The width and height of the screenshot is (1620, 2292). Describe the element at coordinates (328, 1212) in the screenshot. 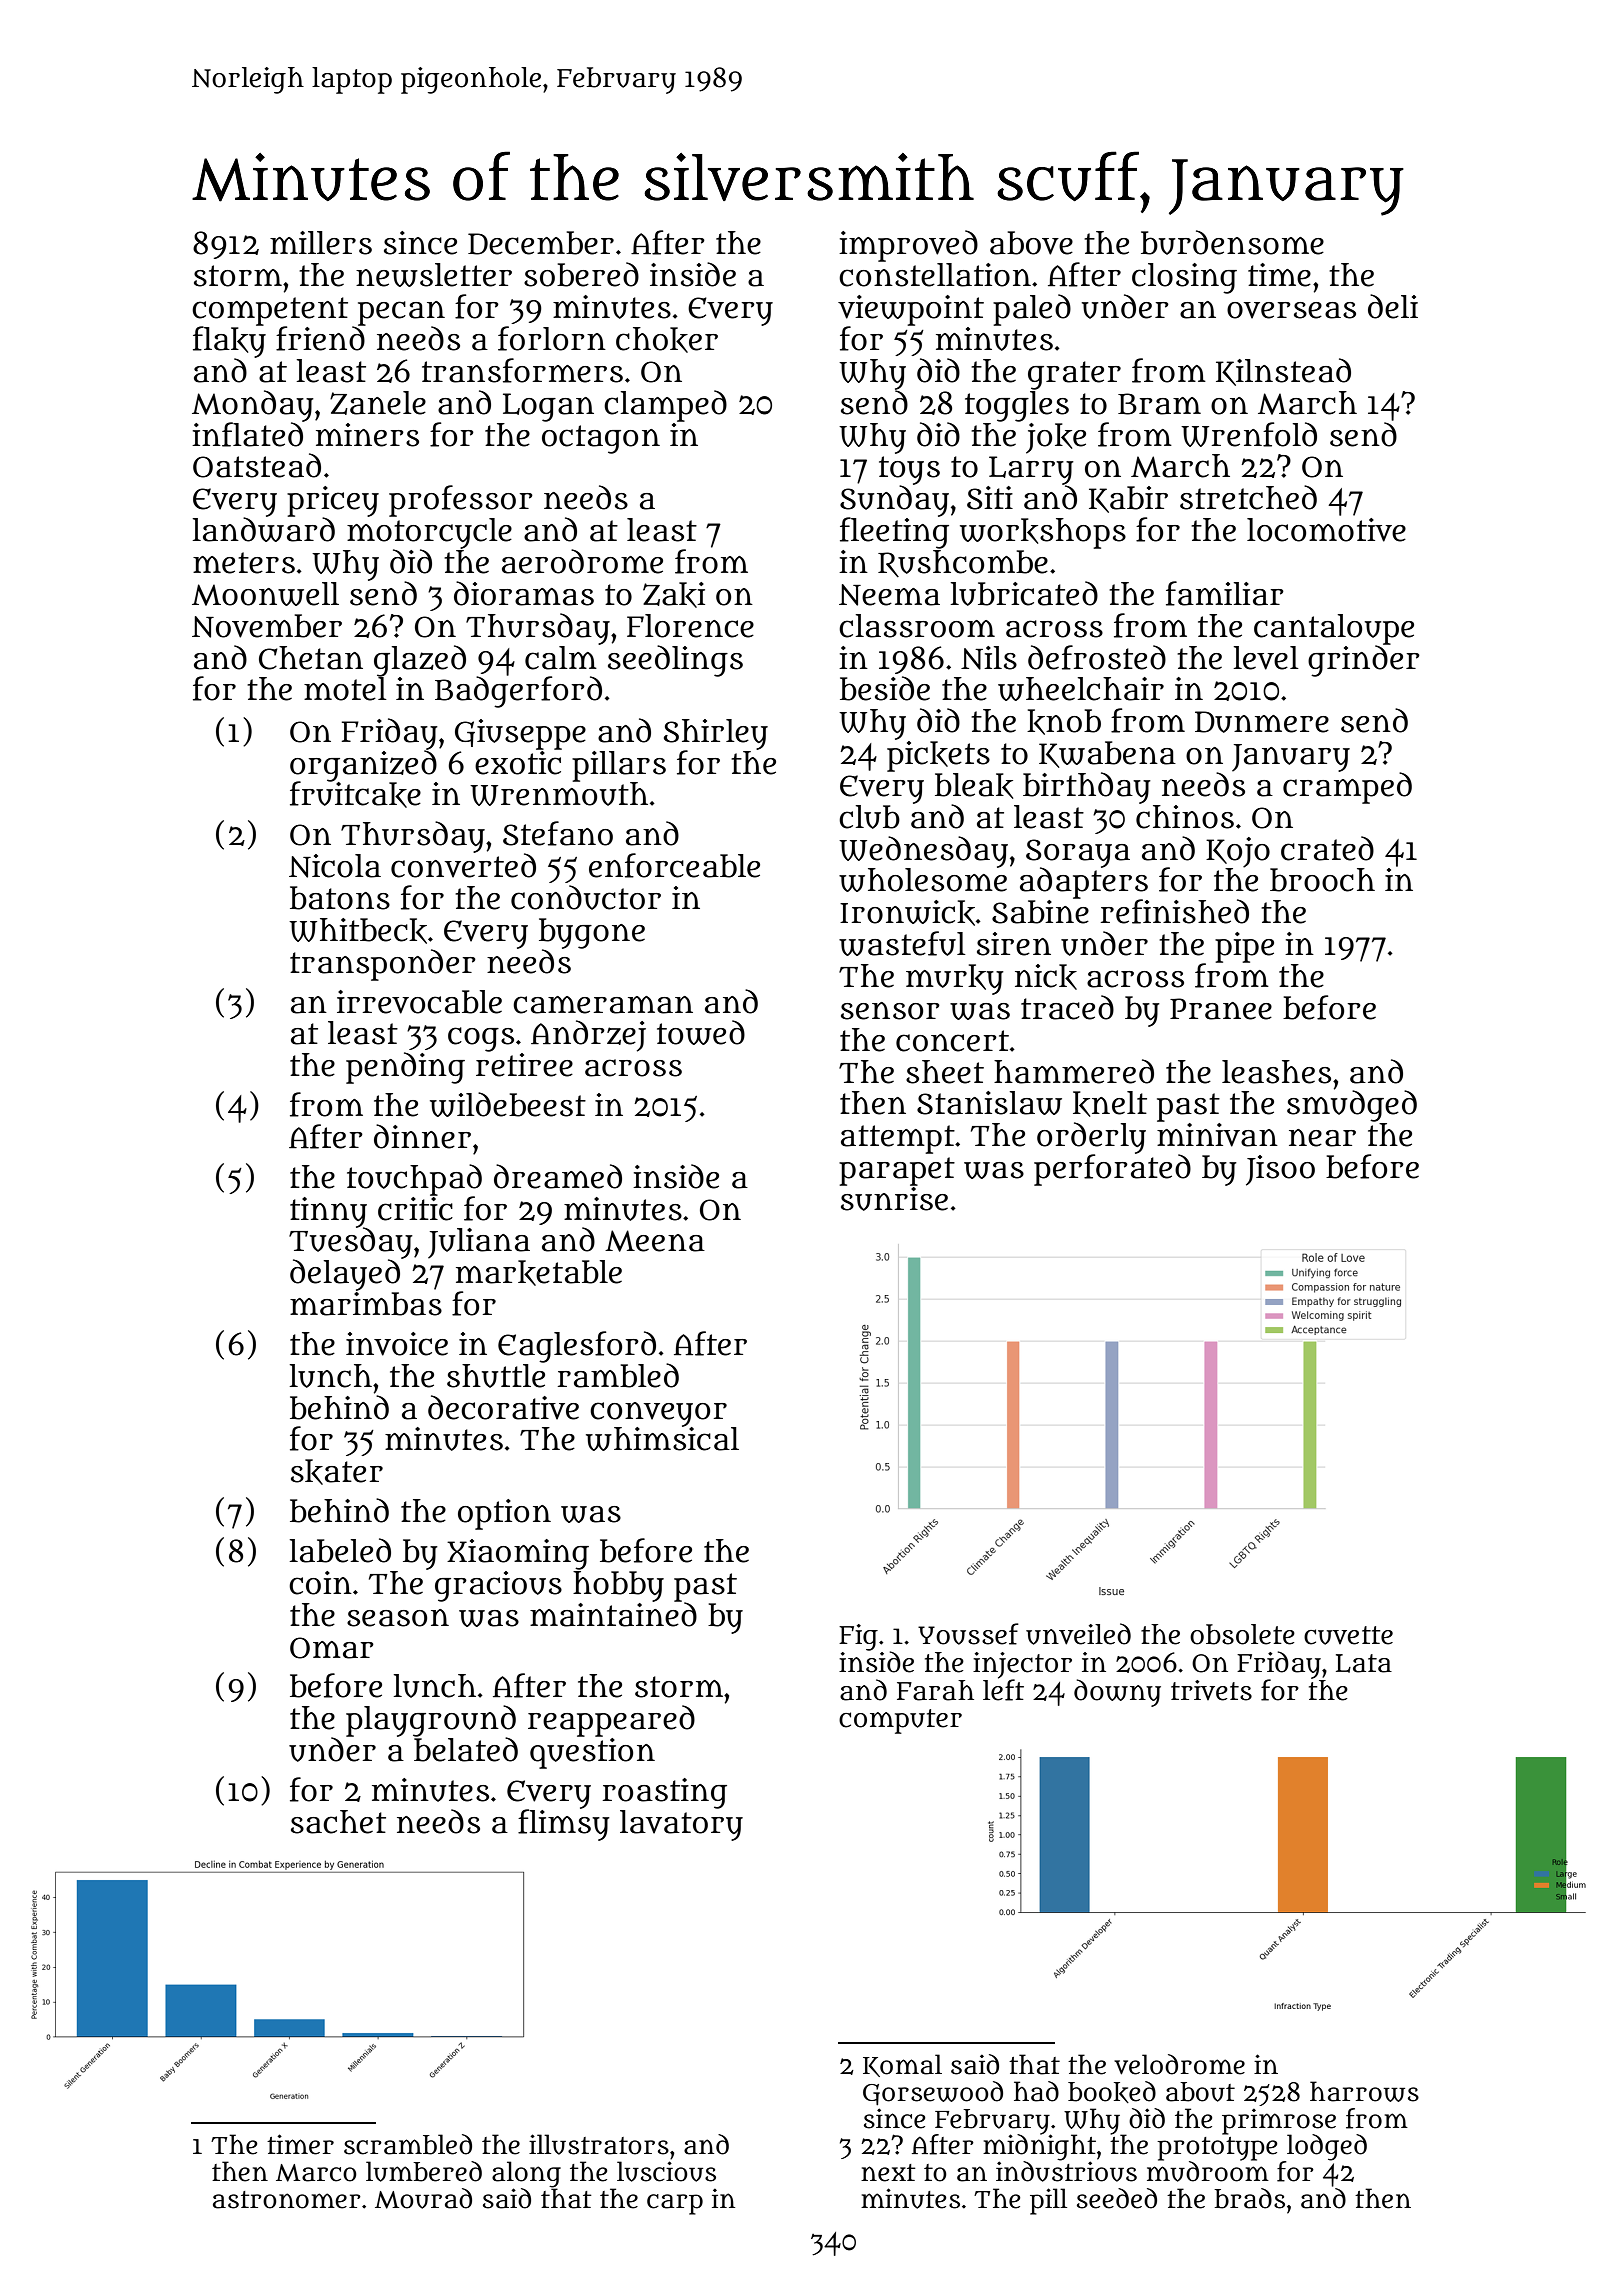

I see `tinny` at that location.
